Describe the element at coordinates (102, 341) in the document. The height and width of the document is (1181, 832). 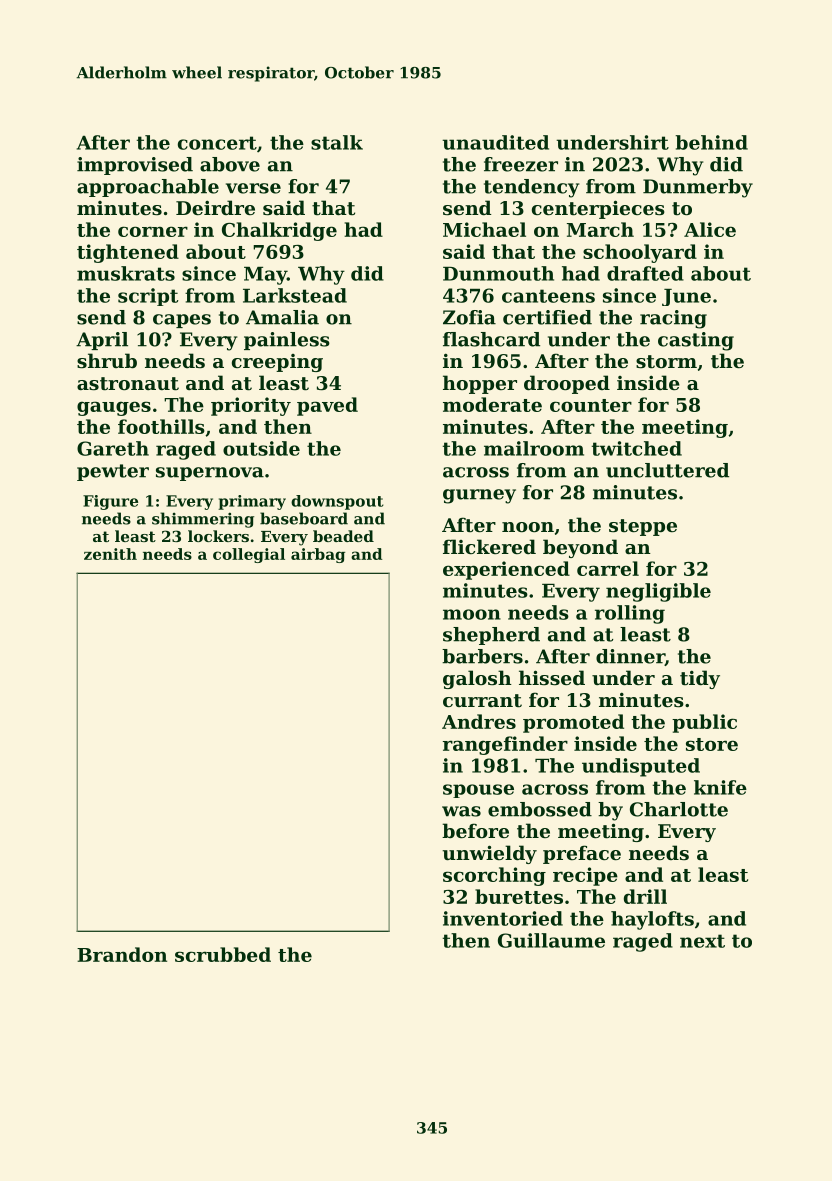
I see `April` at that location.
